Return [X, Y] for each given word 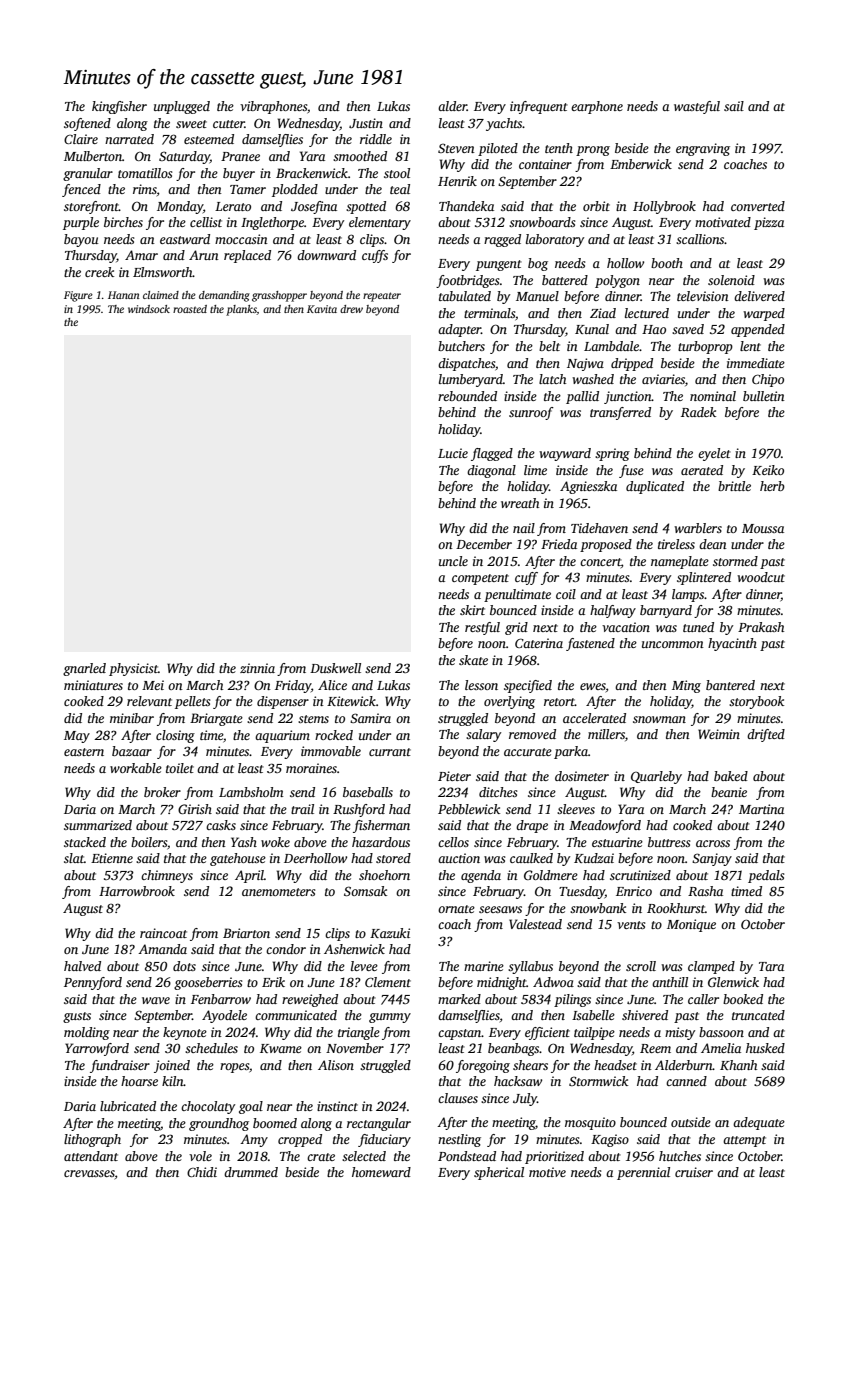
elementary [380, 223]
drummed [251, 1172]
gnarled [84, 669]
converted [758, 206]
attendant [91, 1156]
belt [549, 346]
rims [145, 189]
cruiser [694, 1172]
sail [734, 106]
